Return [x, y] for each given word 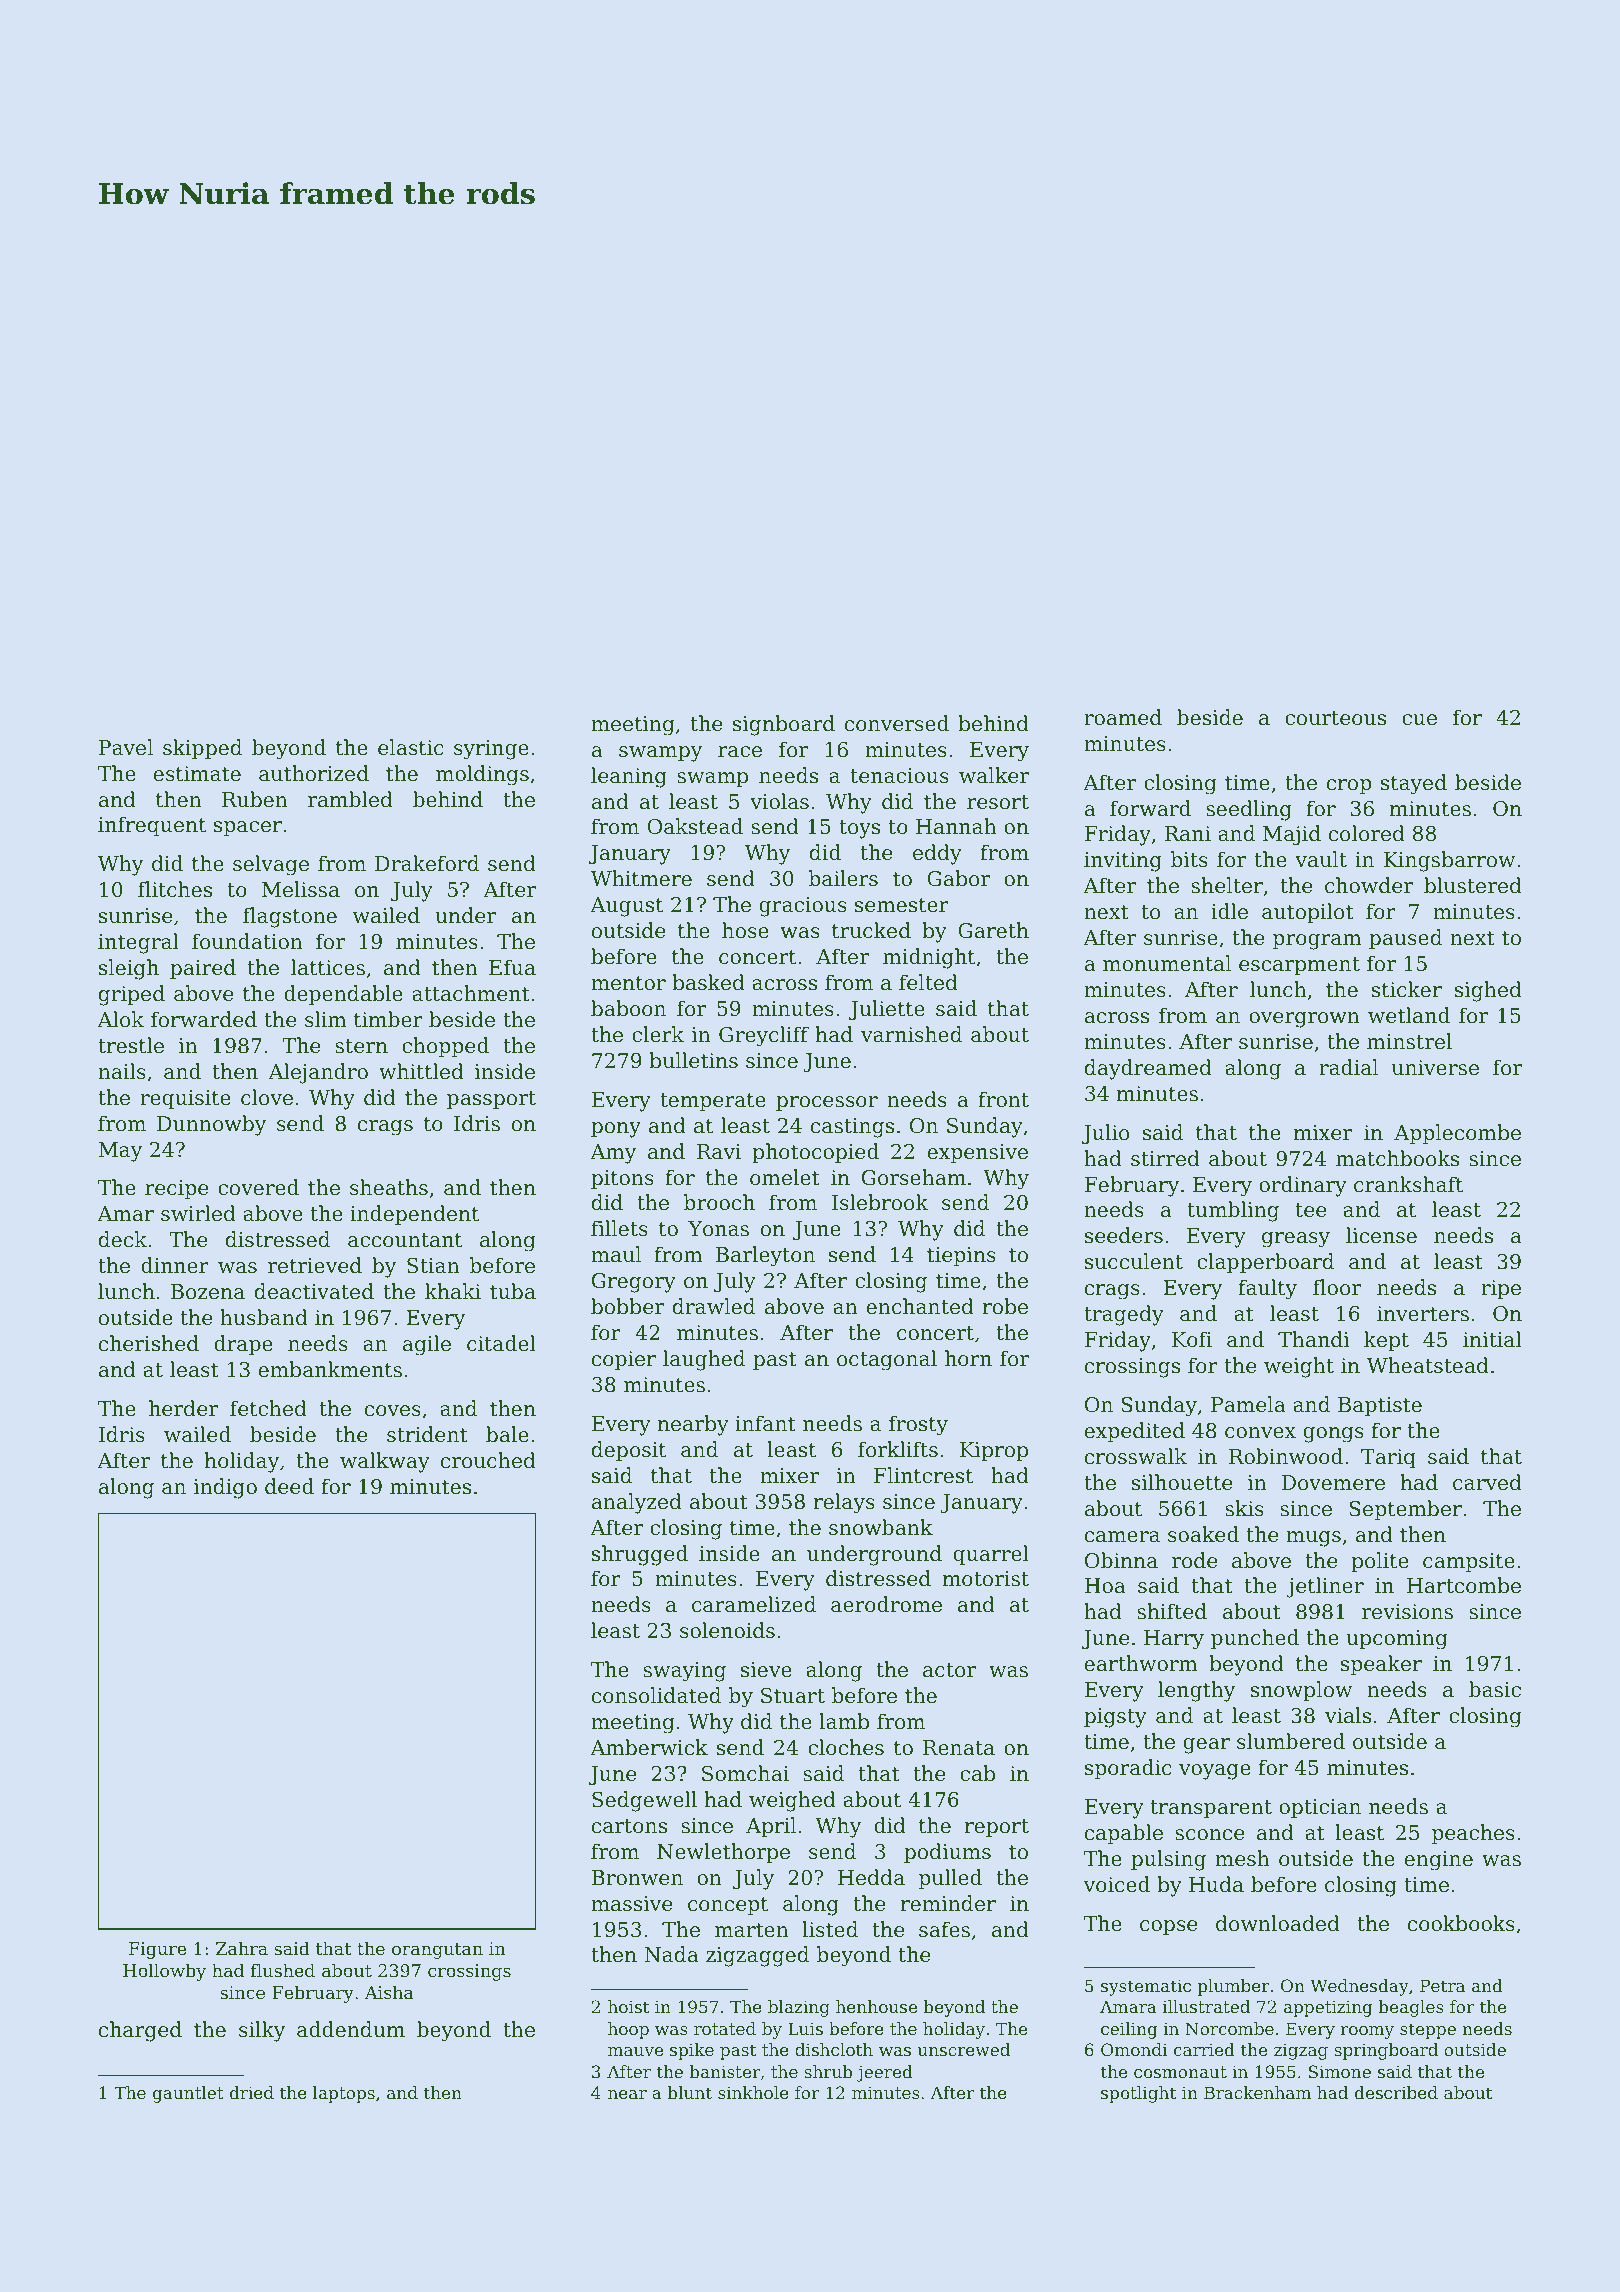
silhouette [1182, 1482]
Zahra [242, 1948]
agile [427, 1345]
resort [998, 802]
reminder [948, 1903]
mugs [1313, 1539]
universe [1435, 1068]
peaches [1473, 1834]
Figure [157, 1950]
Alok [120, 1019]
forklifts [898, 1449]
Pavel [126, 747]
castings [852, 1128]
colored [1367, 833]
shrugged [640, 1555]
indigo [225, 1488]
